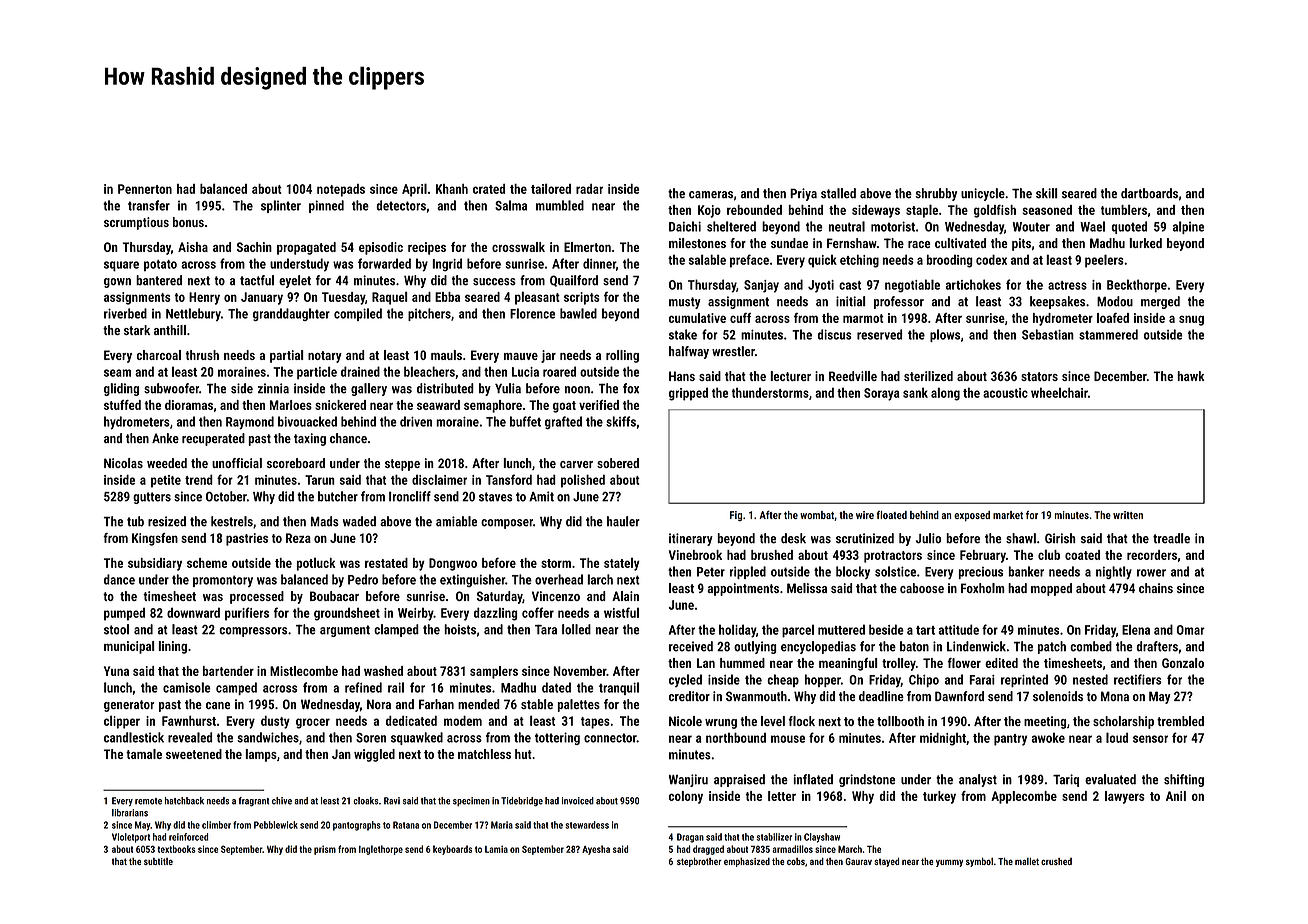 This screenshot has width=1308, height=924. I want to click on jar, so click(548, 356).
